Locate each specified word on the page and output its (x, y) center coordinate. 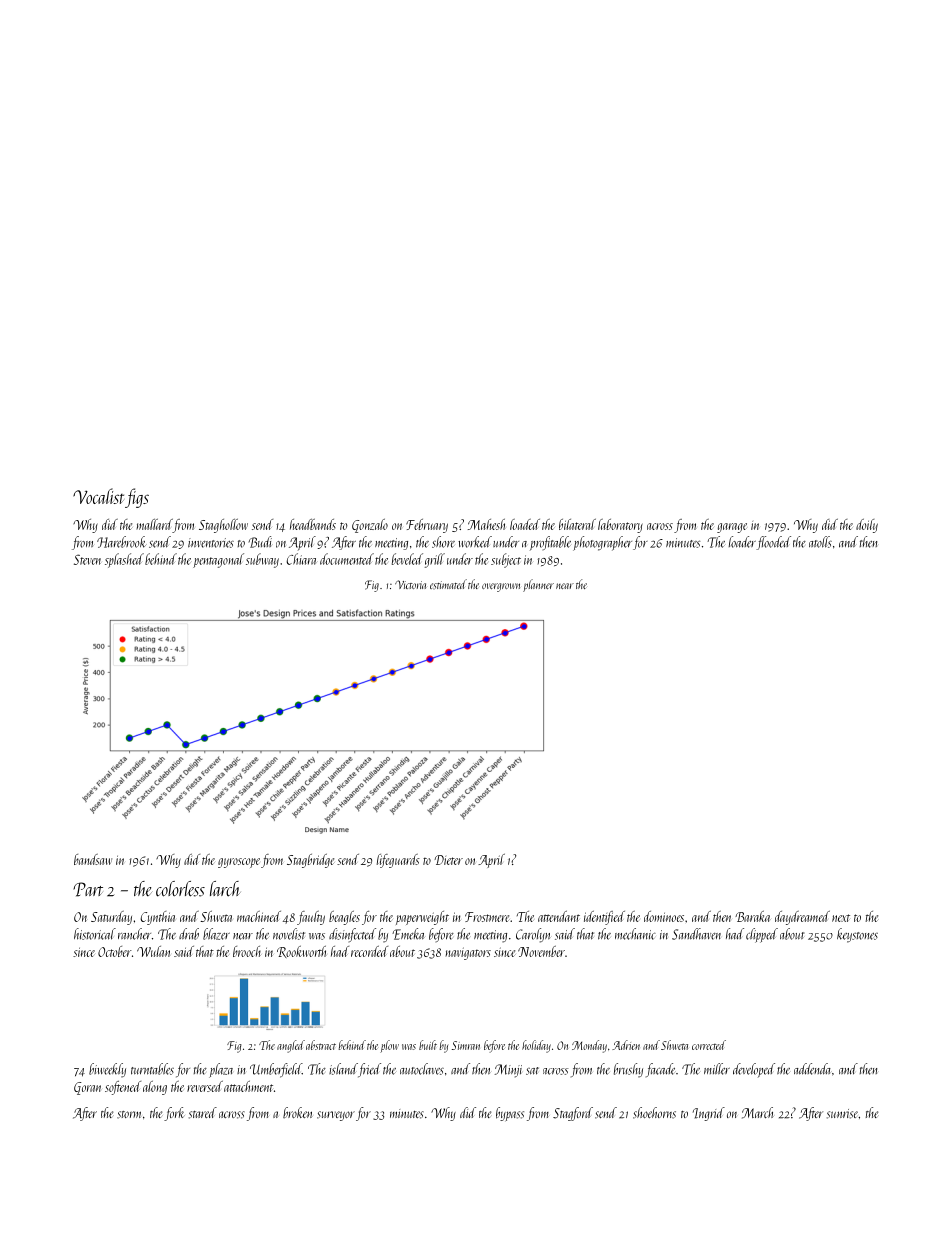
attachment (248, 1086)
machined (259, 916)
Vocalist (98, 496)
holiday (536, 1046)
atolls (820, 542)
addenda (812, 1069)
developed (754, 1070)
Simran (466, 1045)
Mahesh (486, 524)
